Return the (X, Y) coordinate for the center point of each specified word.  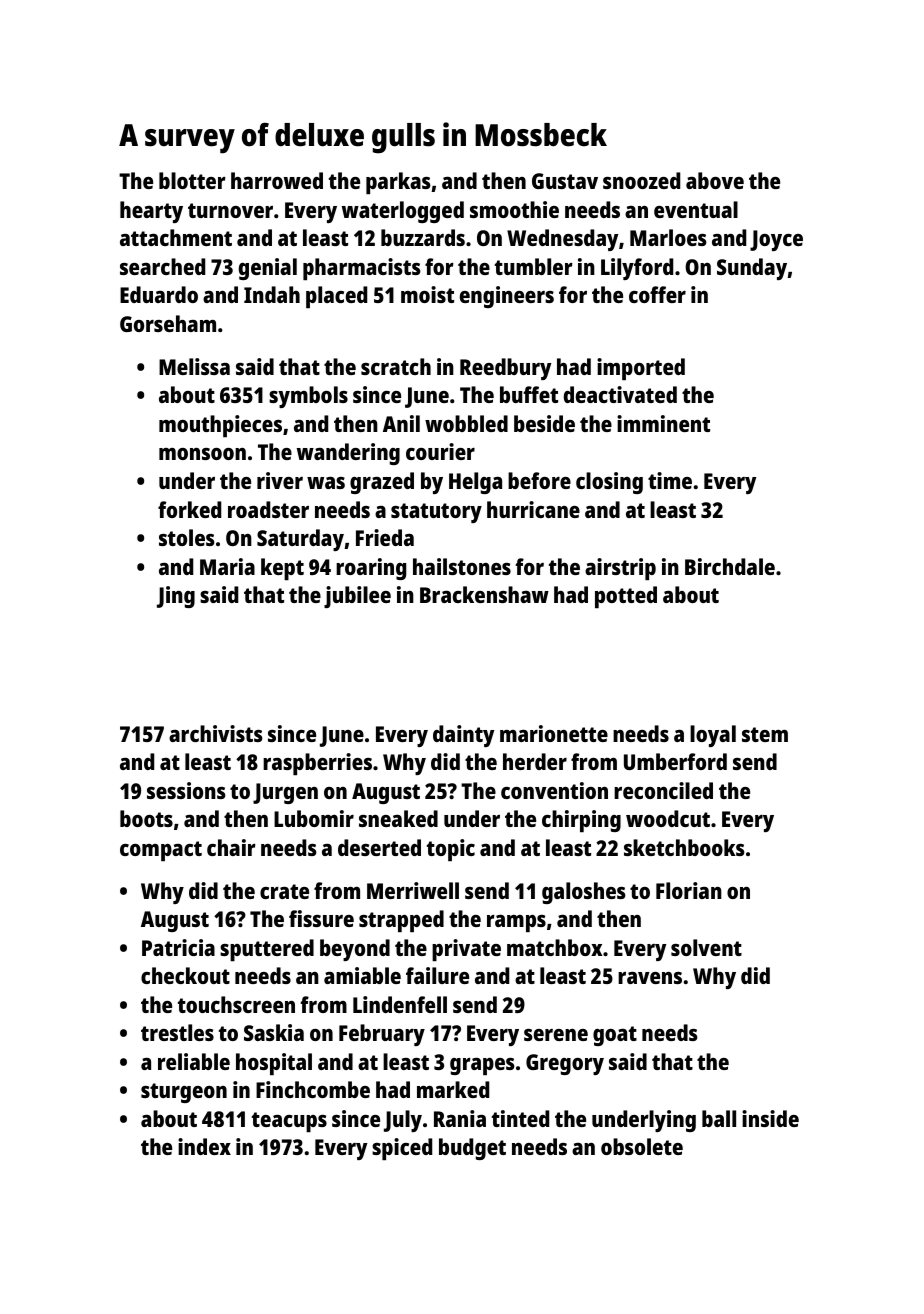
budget (472, 1149)
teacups (289, 1122)
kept (282, 569)
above (715, 180)
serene (556, 1035)
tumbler (534, 266)
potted (626, 597)
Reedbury (506, 369)
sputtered (267, 950)
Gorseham (168, 323)
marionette (554, 733)
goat (615, 1036)
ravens (650, 978)
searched (162, 266)
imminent (663, 423)
